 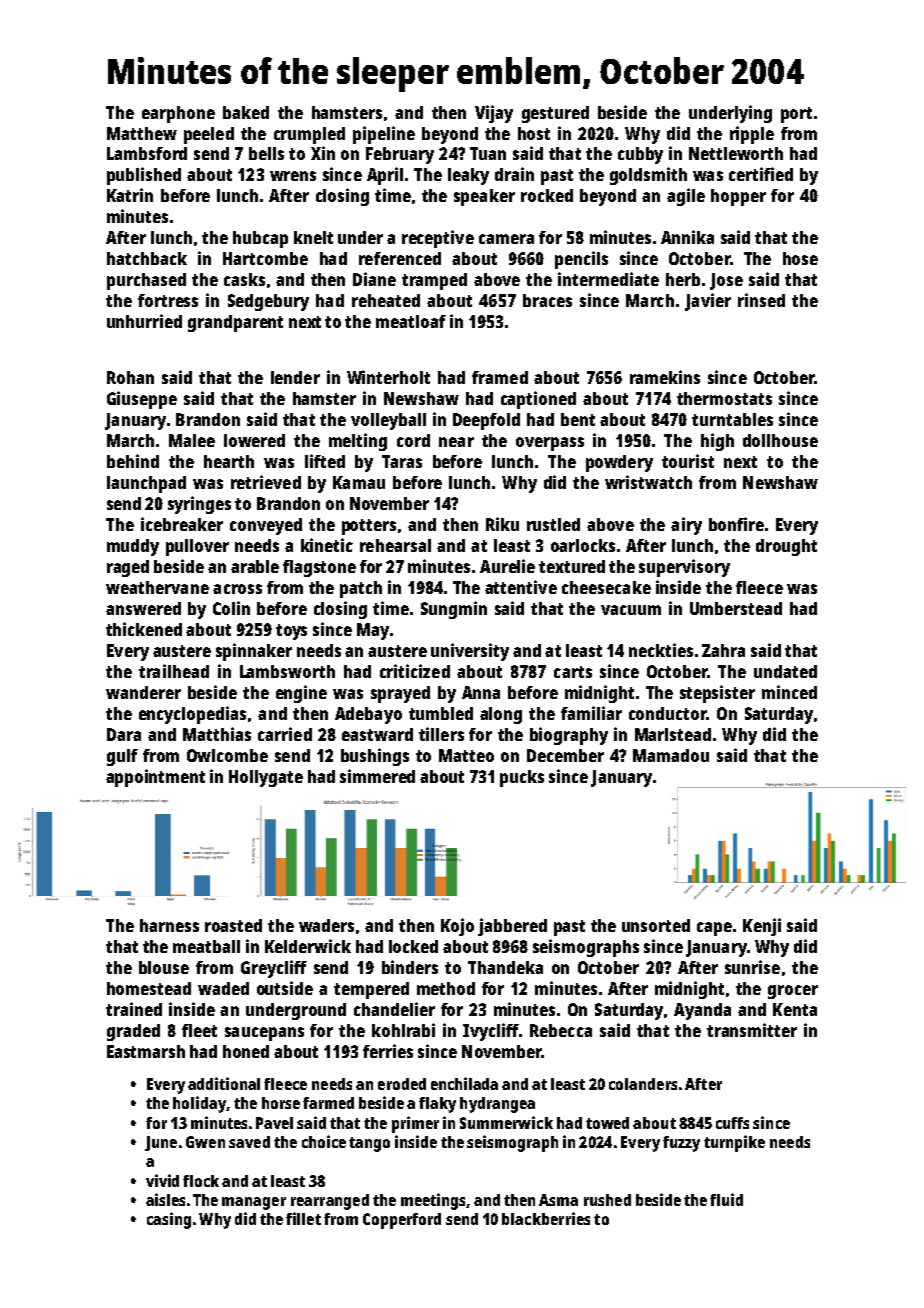 What do you see at coordinates (395, 545) in the screenshot?
I see `rehearsal` at bounding box center [395, 545].
